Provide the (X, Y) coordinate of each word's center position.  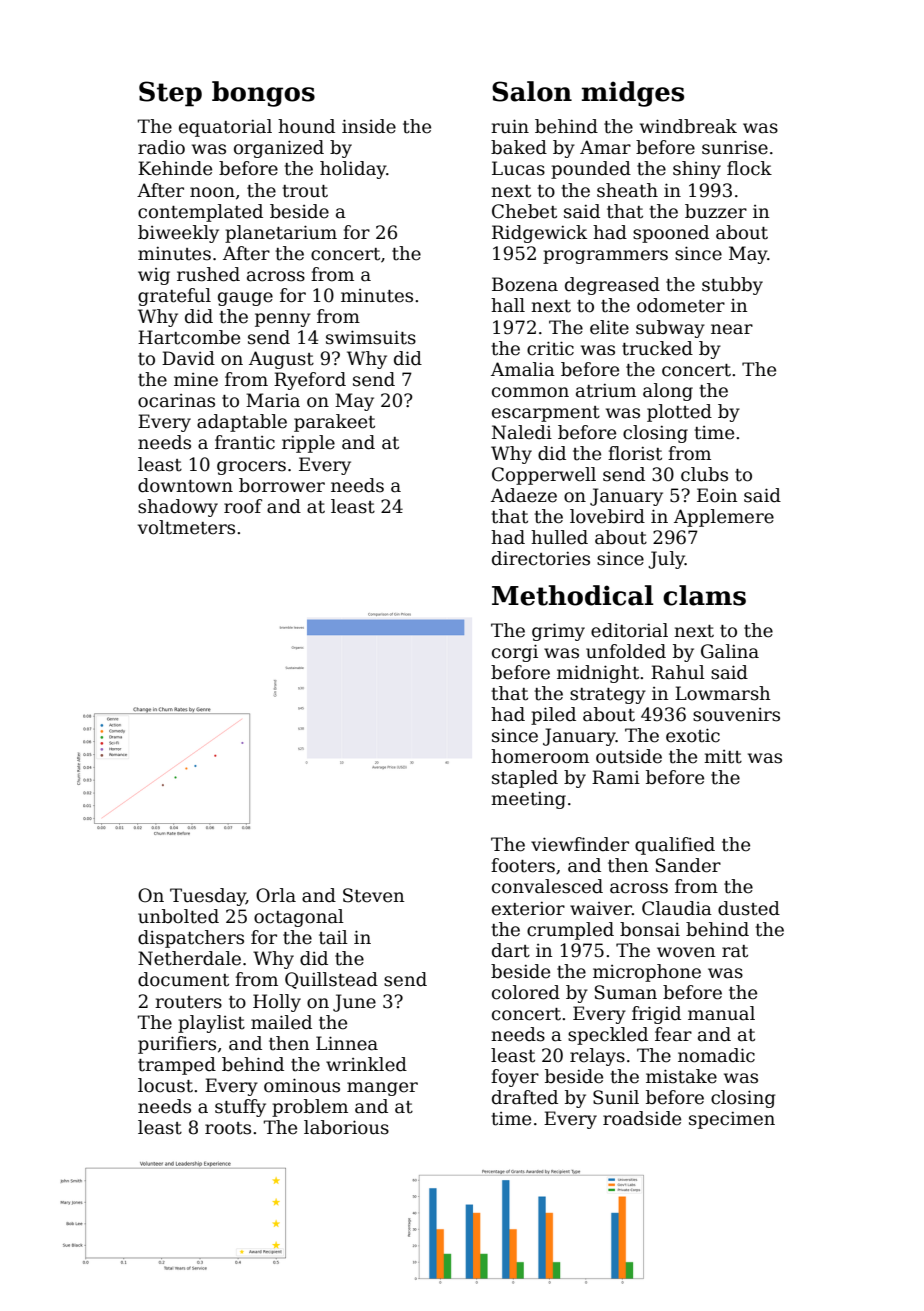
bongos (263, 94)
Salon (532, 91)
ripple (308, 444)
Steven (374, 895)
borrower (282, 485)
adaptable (242, 423)
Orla (276, 895)
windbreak (688, 126)
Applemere (724, 518)
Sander (688, 865)
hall (508, 305)
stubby (732, 286)
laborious (346, 1127)
